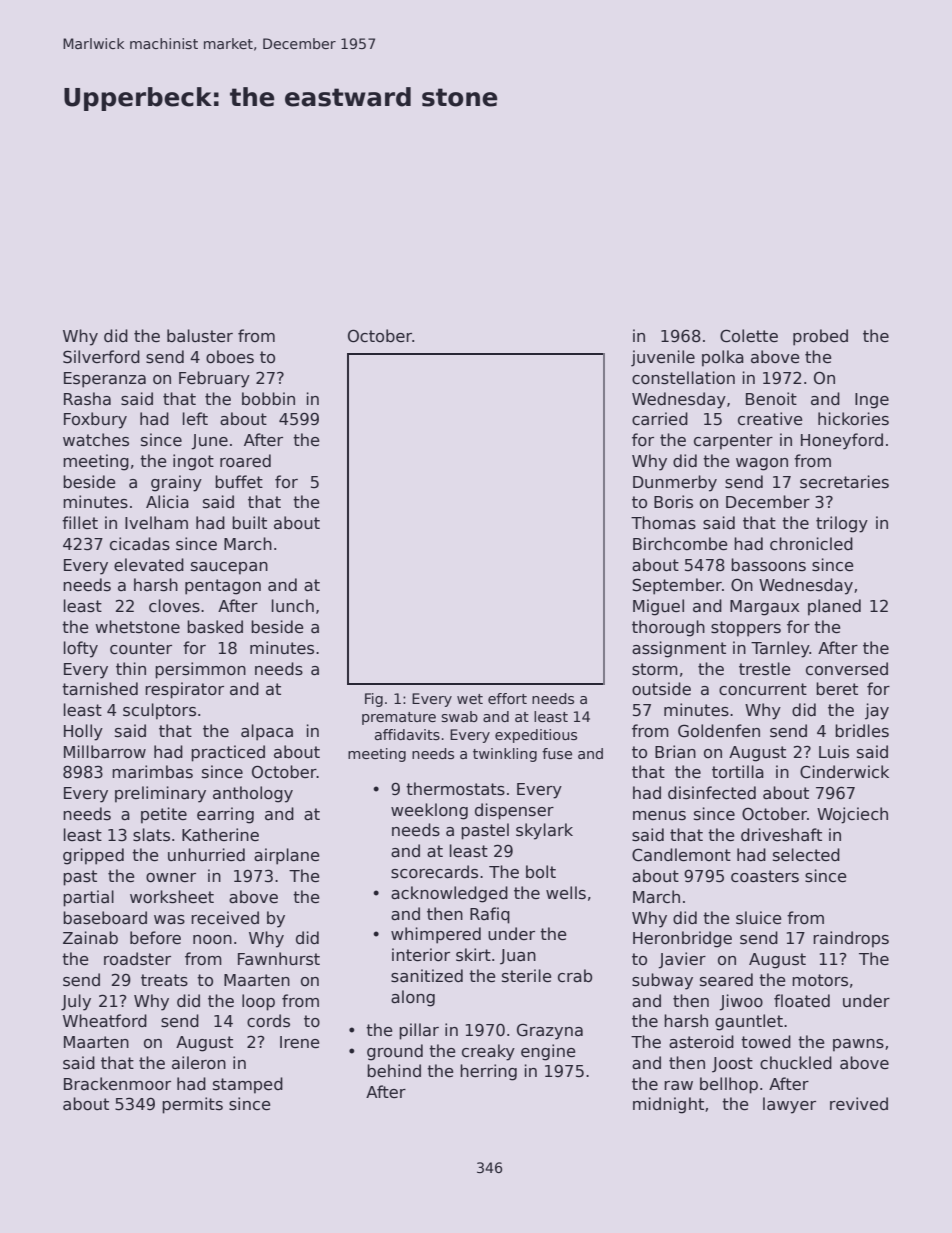  I want to click on baluster, so click(200, 336).
